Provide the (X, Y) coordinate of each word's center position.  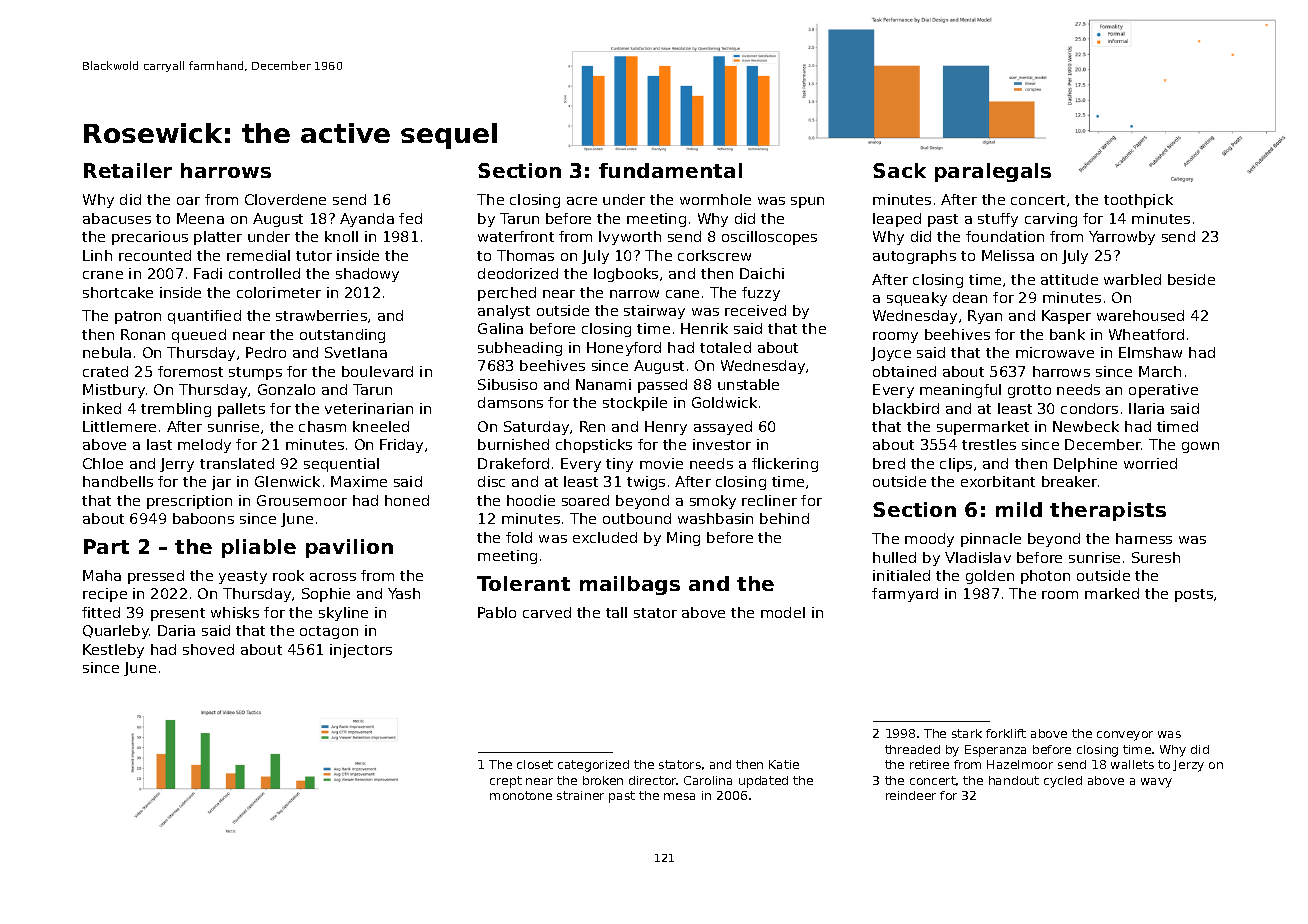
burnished (513, 444)
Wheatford (1146, 334)
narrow (634, 294)
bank (1067, 334)
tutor (314, 256)
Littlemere (119, 426)
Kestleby (113, 651)
